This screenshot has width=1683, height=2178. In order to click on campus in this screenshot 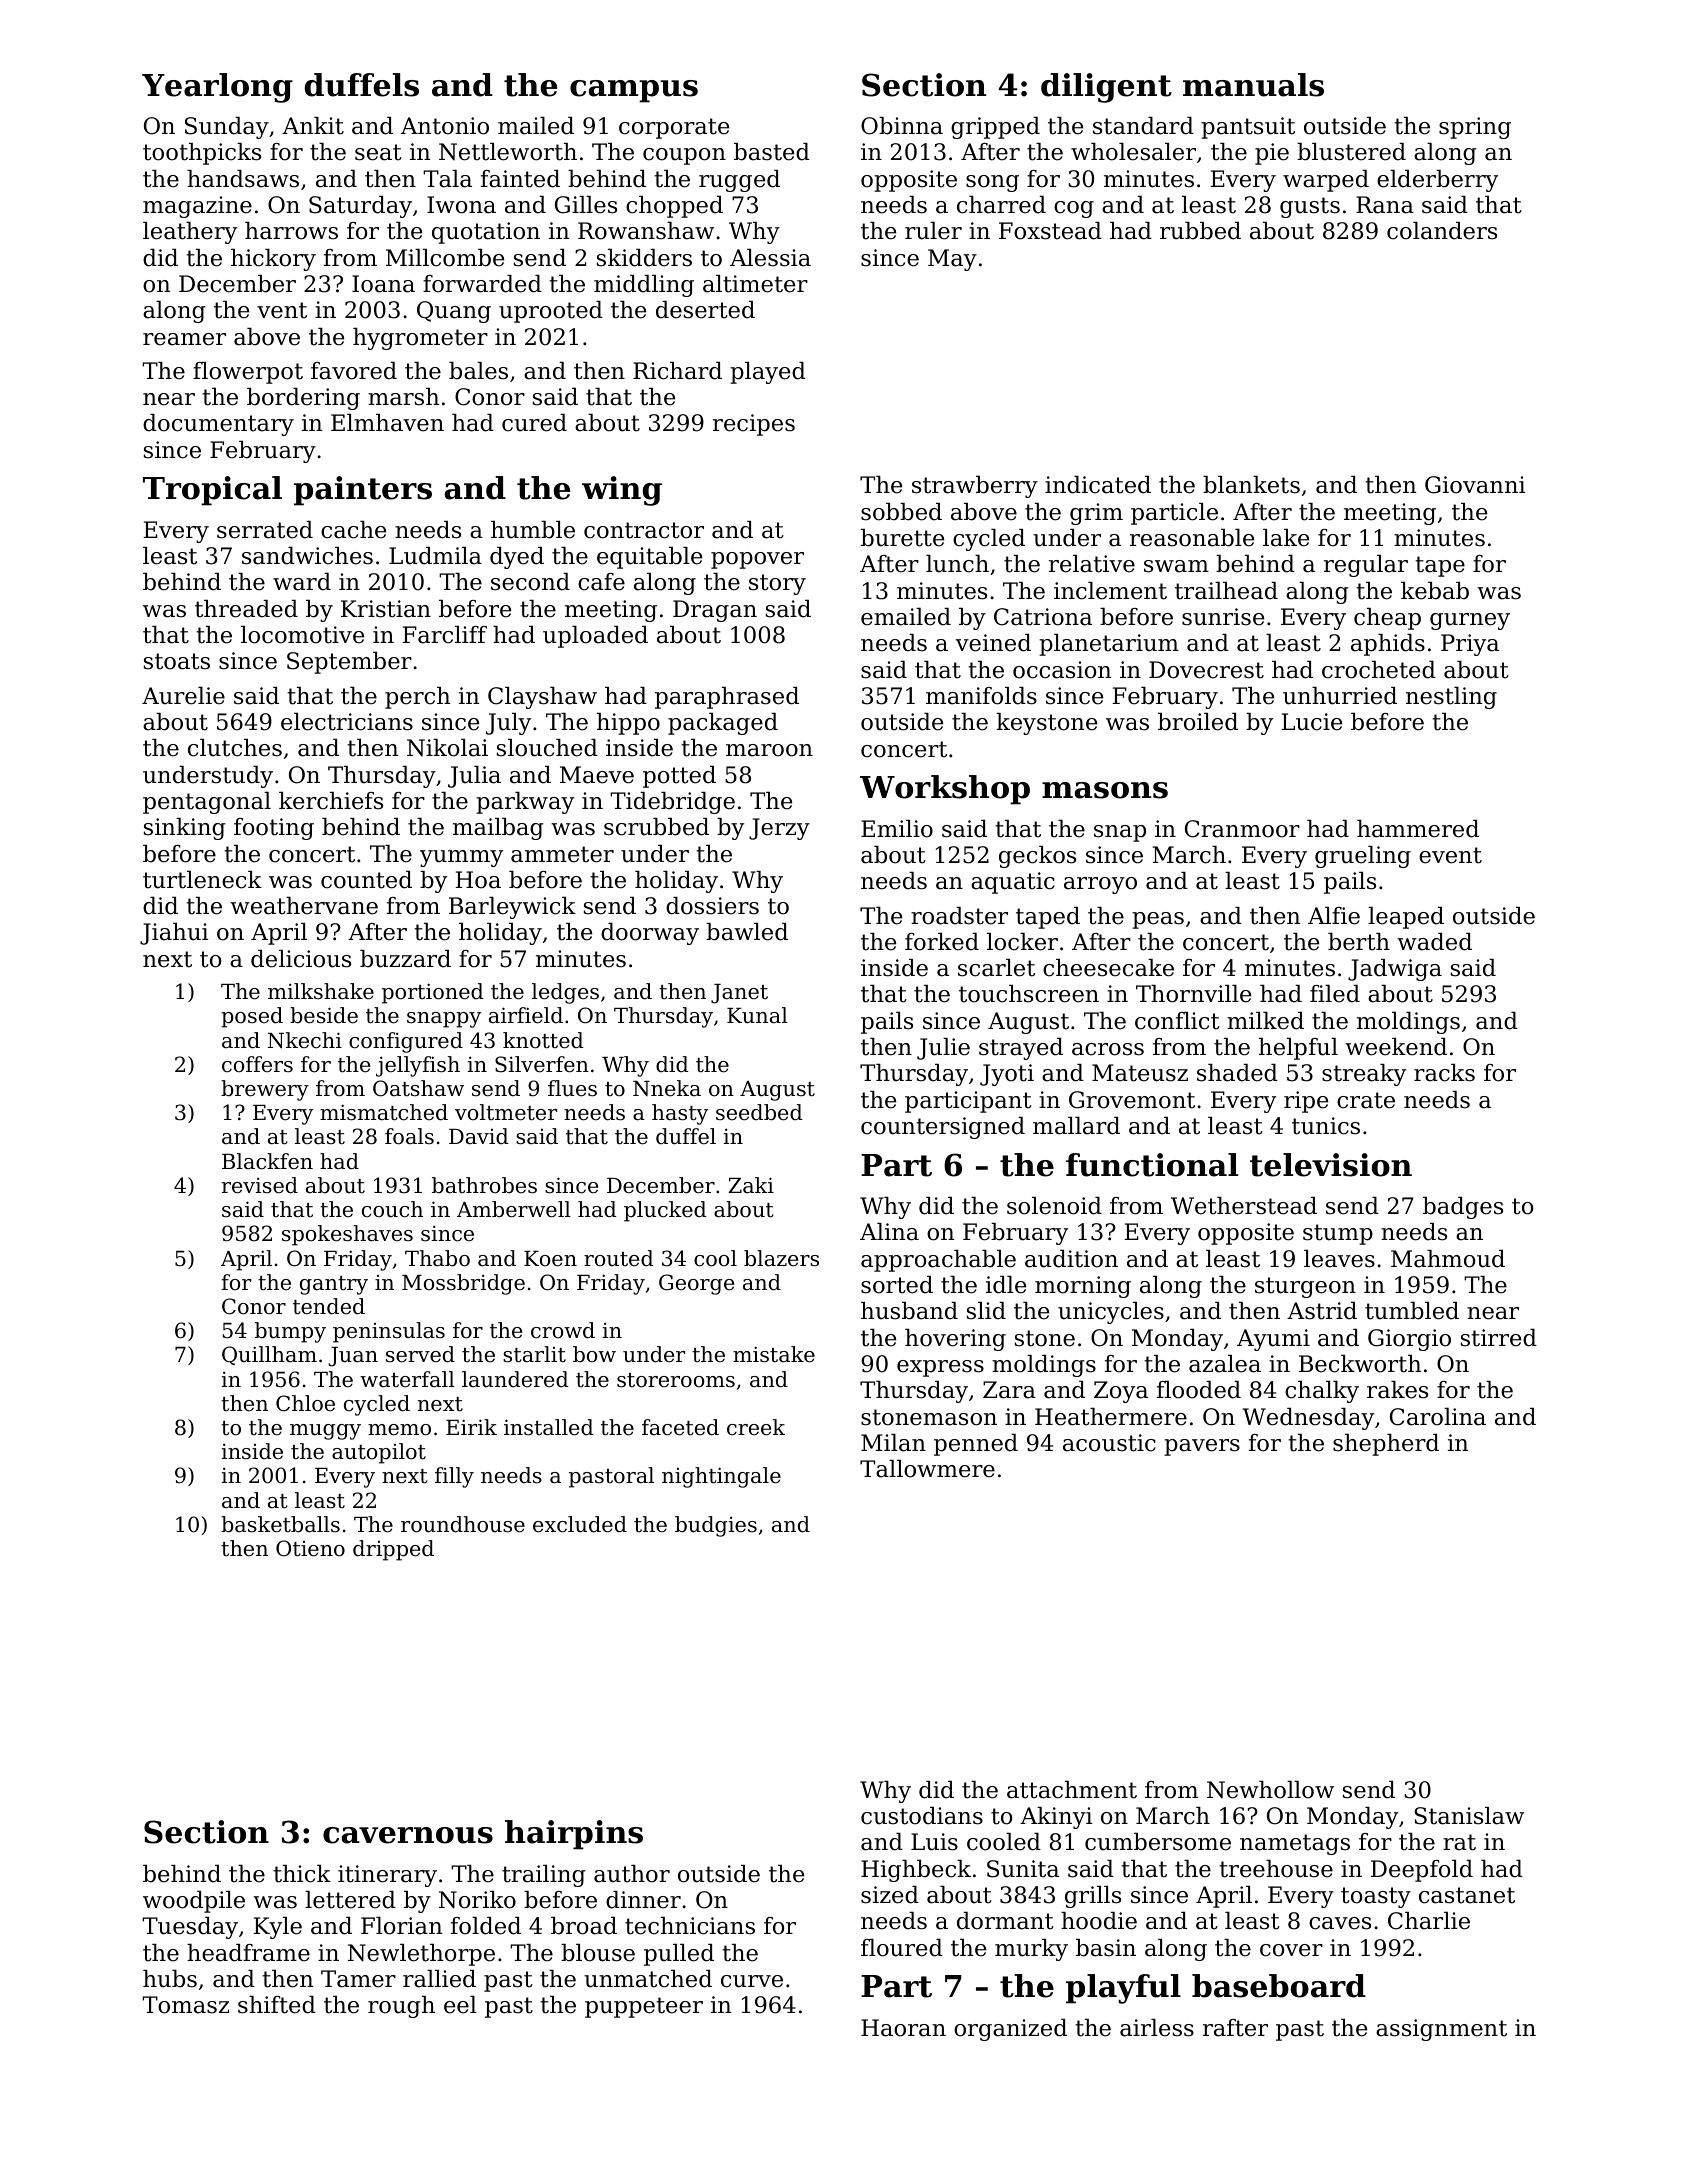, I will do `click(634, 91)`.
